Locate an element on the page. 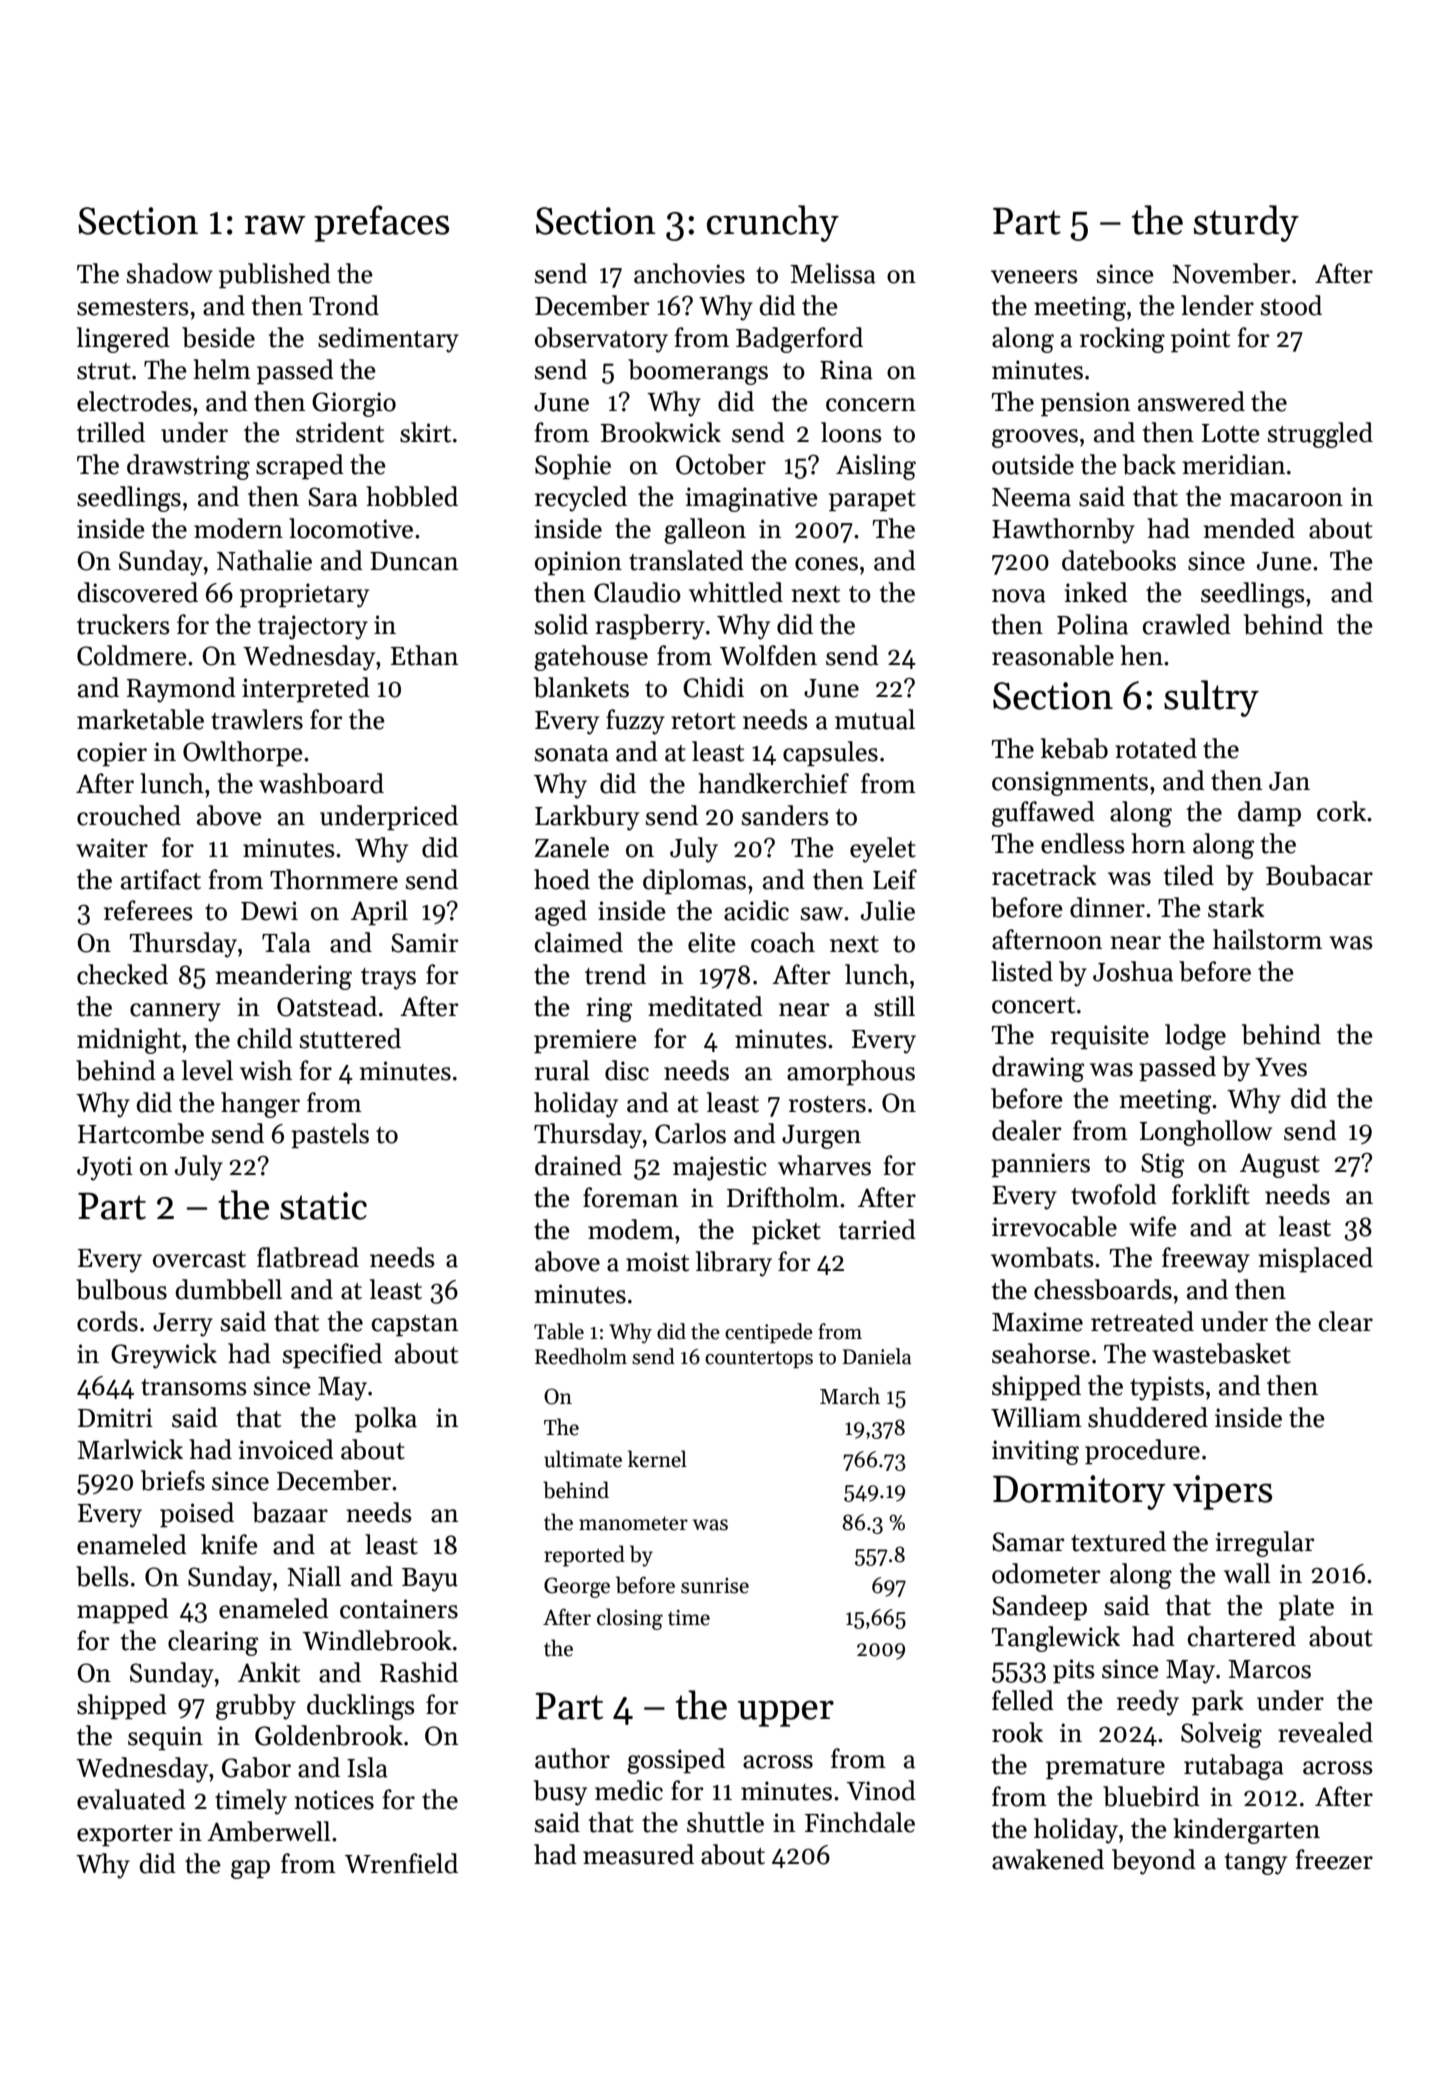 This image has width=1450, height=2100. damp is located at coordinates (1269, 814).
